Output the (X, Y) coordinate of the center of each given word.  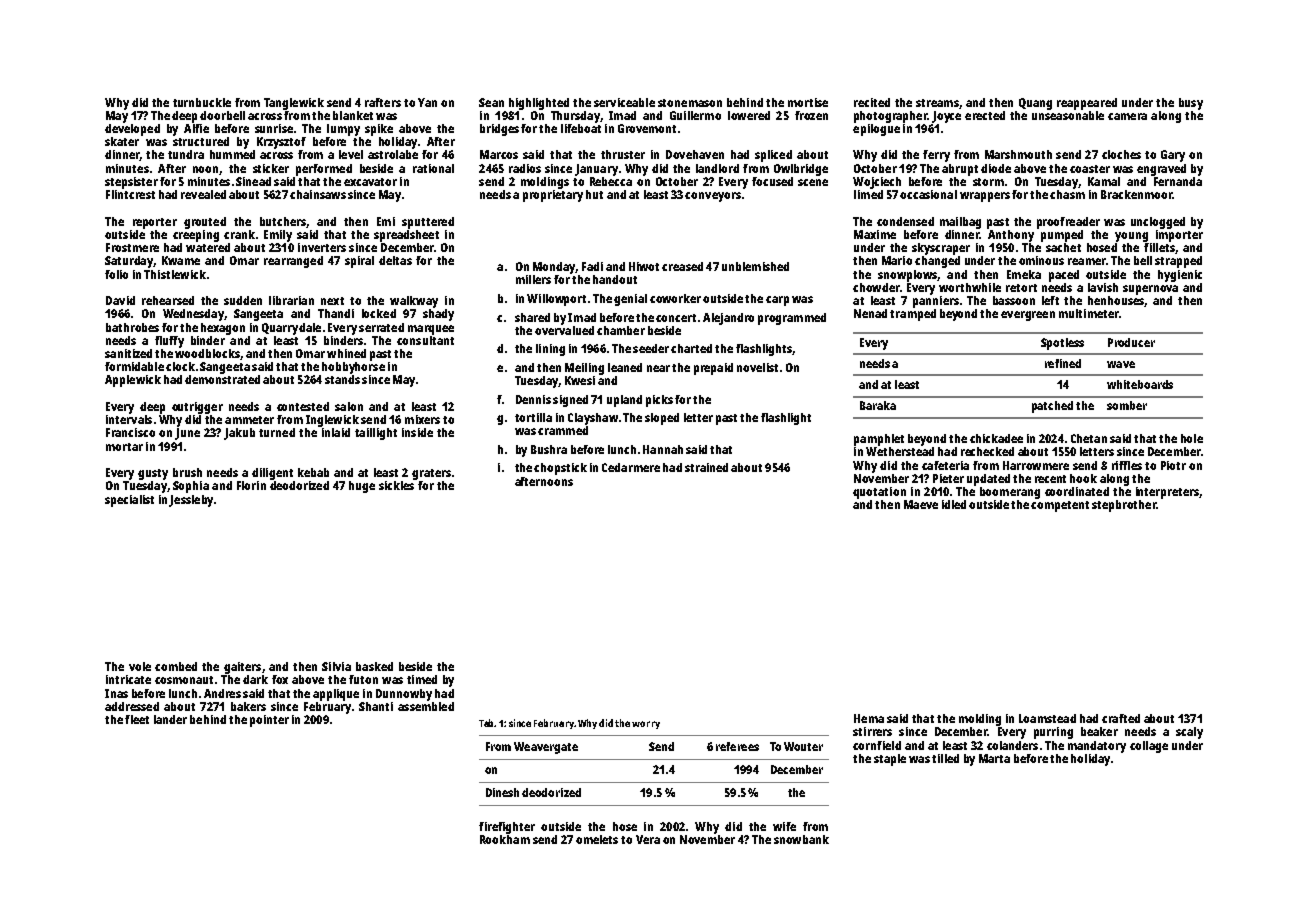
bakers (248, 706)
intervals (129, 419)
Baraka (878, 405)
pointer (269, 721)
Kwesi (580, 380)
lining (550, 350)
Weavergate (546, 748)
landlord (717, 168)
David (120, 300)
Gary (1173, 156)
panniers (936, 302)
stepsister (131, 183)
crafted (1121, 718)
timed (422, 679)
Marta (994, 758)
